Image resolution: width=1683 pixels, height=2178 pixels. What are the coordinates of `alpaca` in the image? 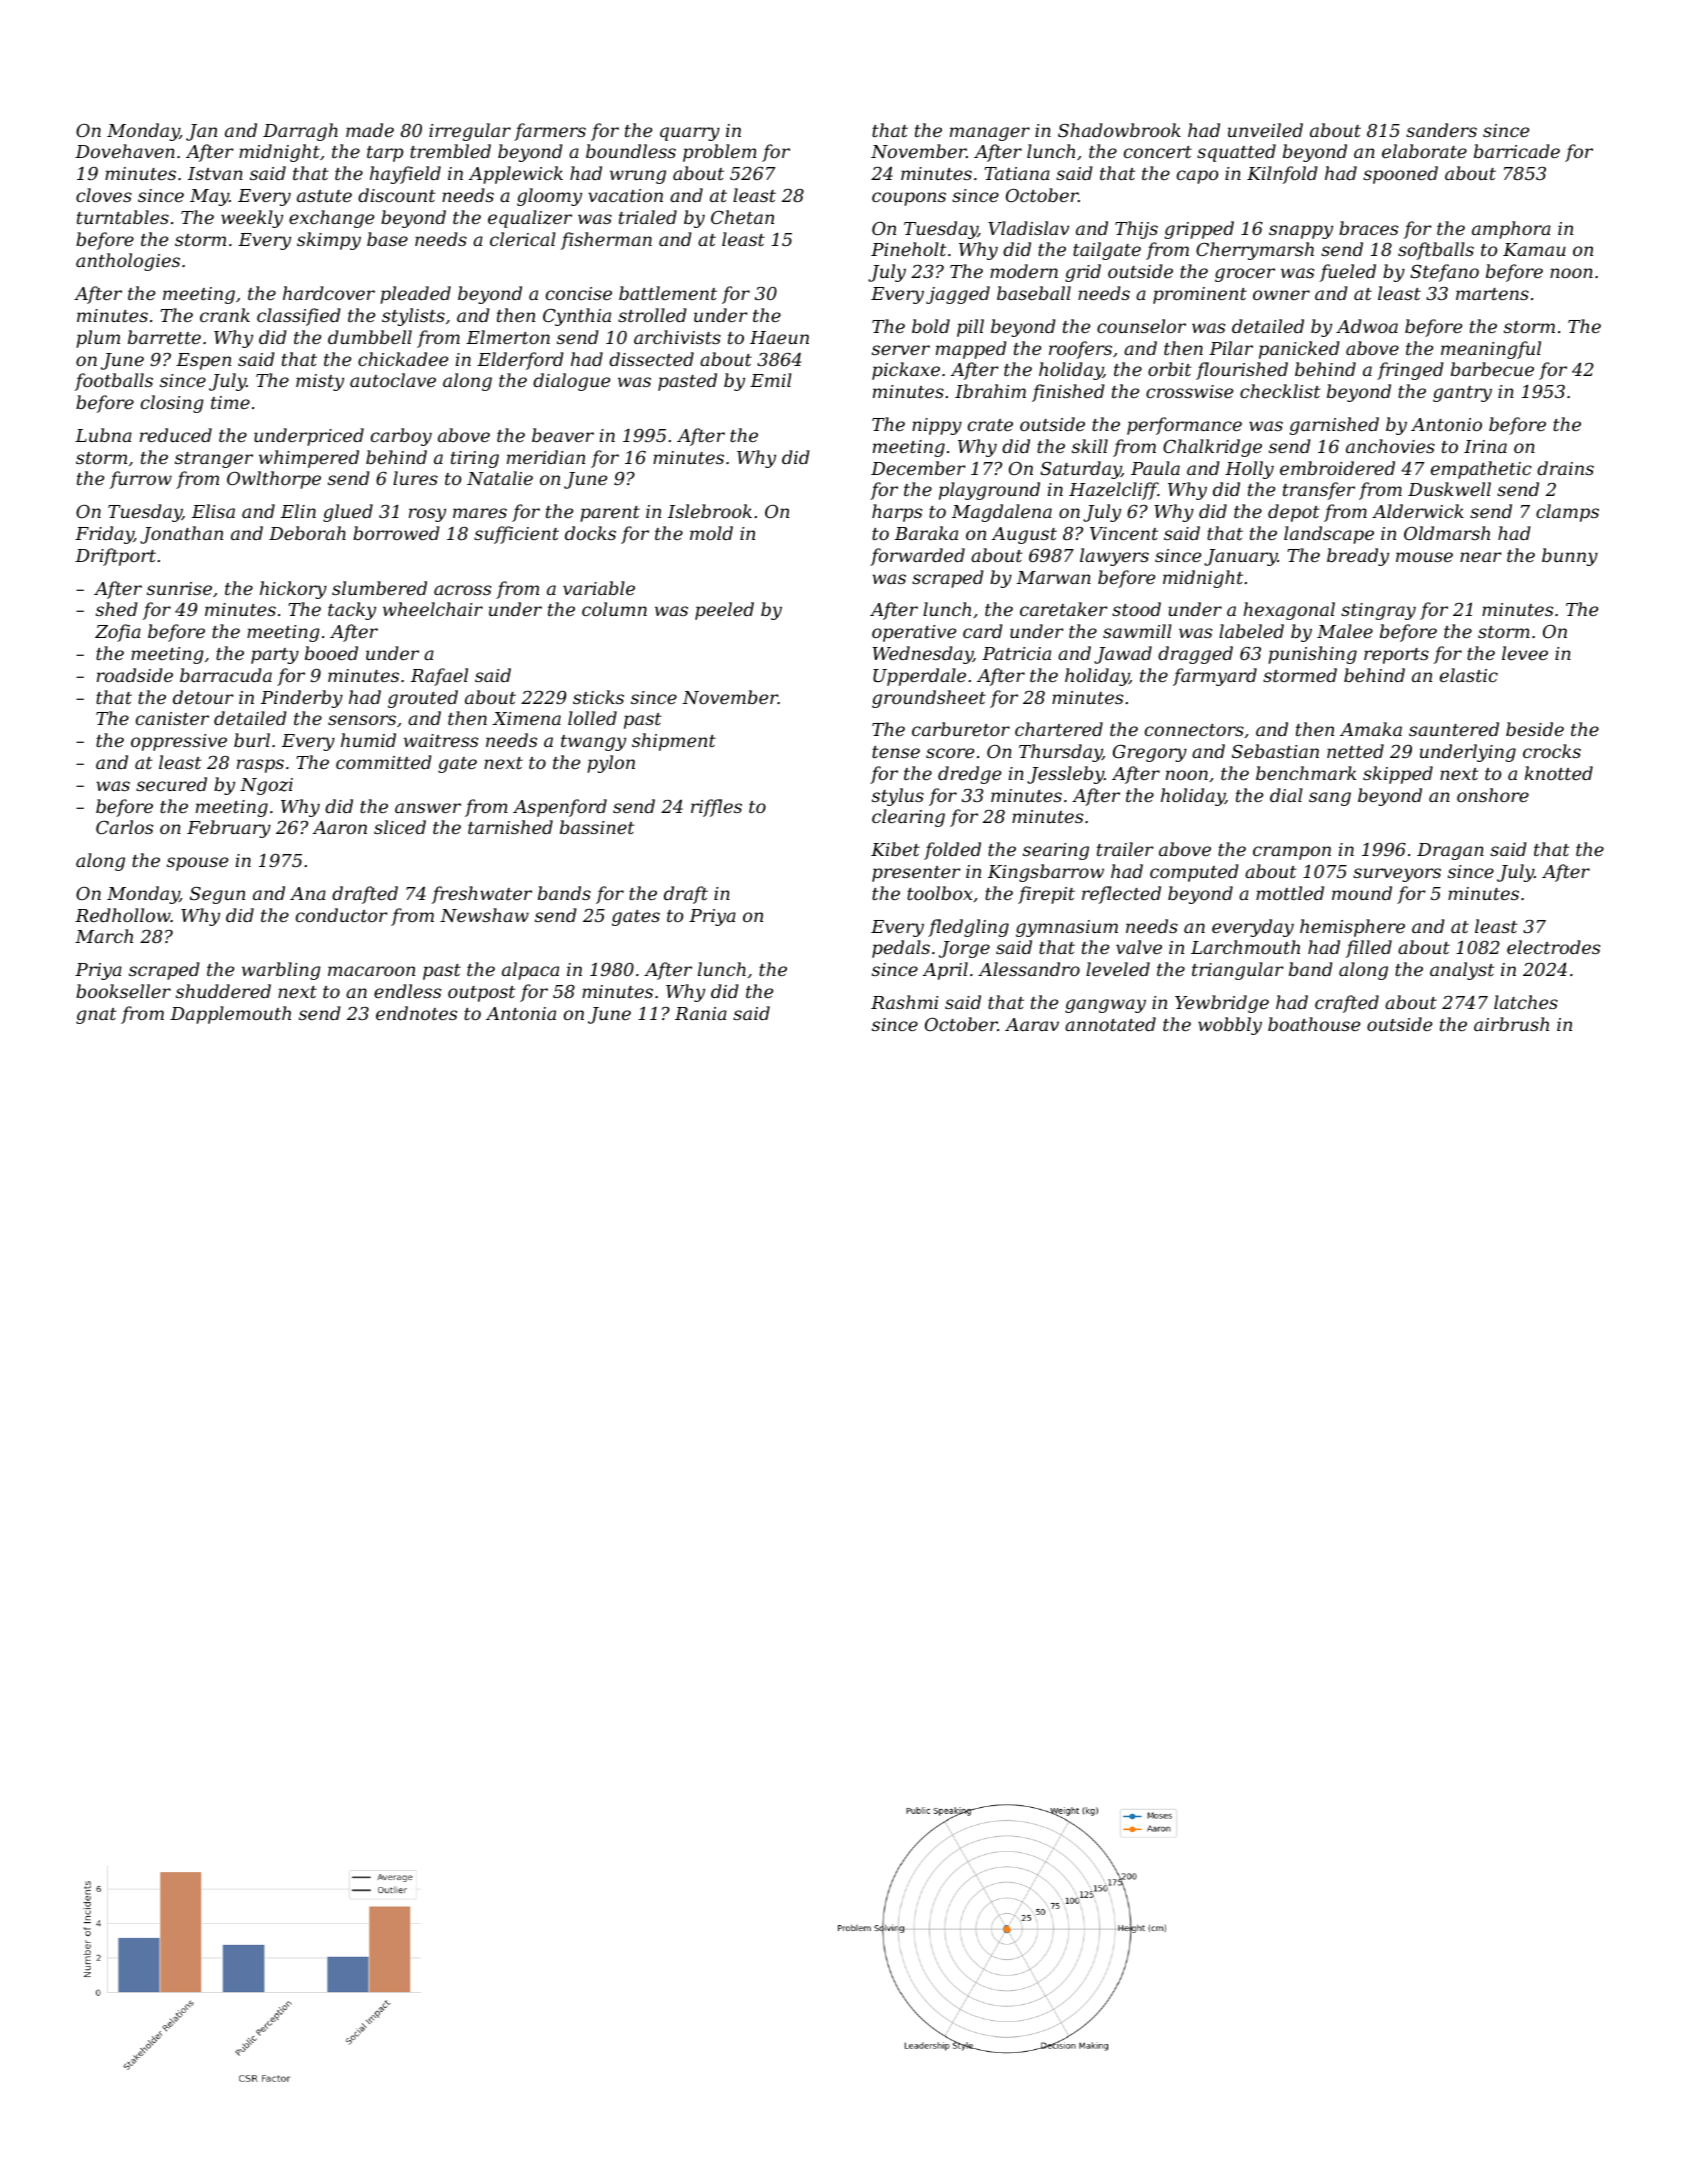 It's located at (530, 971).
